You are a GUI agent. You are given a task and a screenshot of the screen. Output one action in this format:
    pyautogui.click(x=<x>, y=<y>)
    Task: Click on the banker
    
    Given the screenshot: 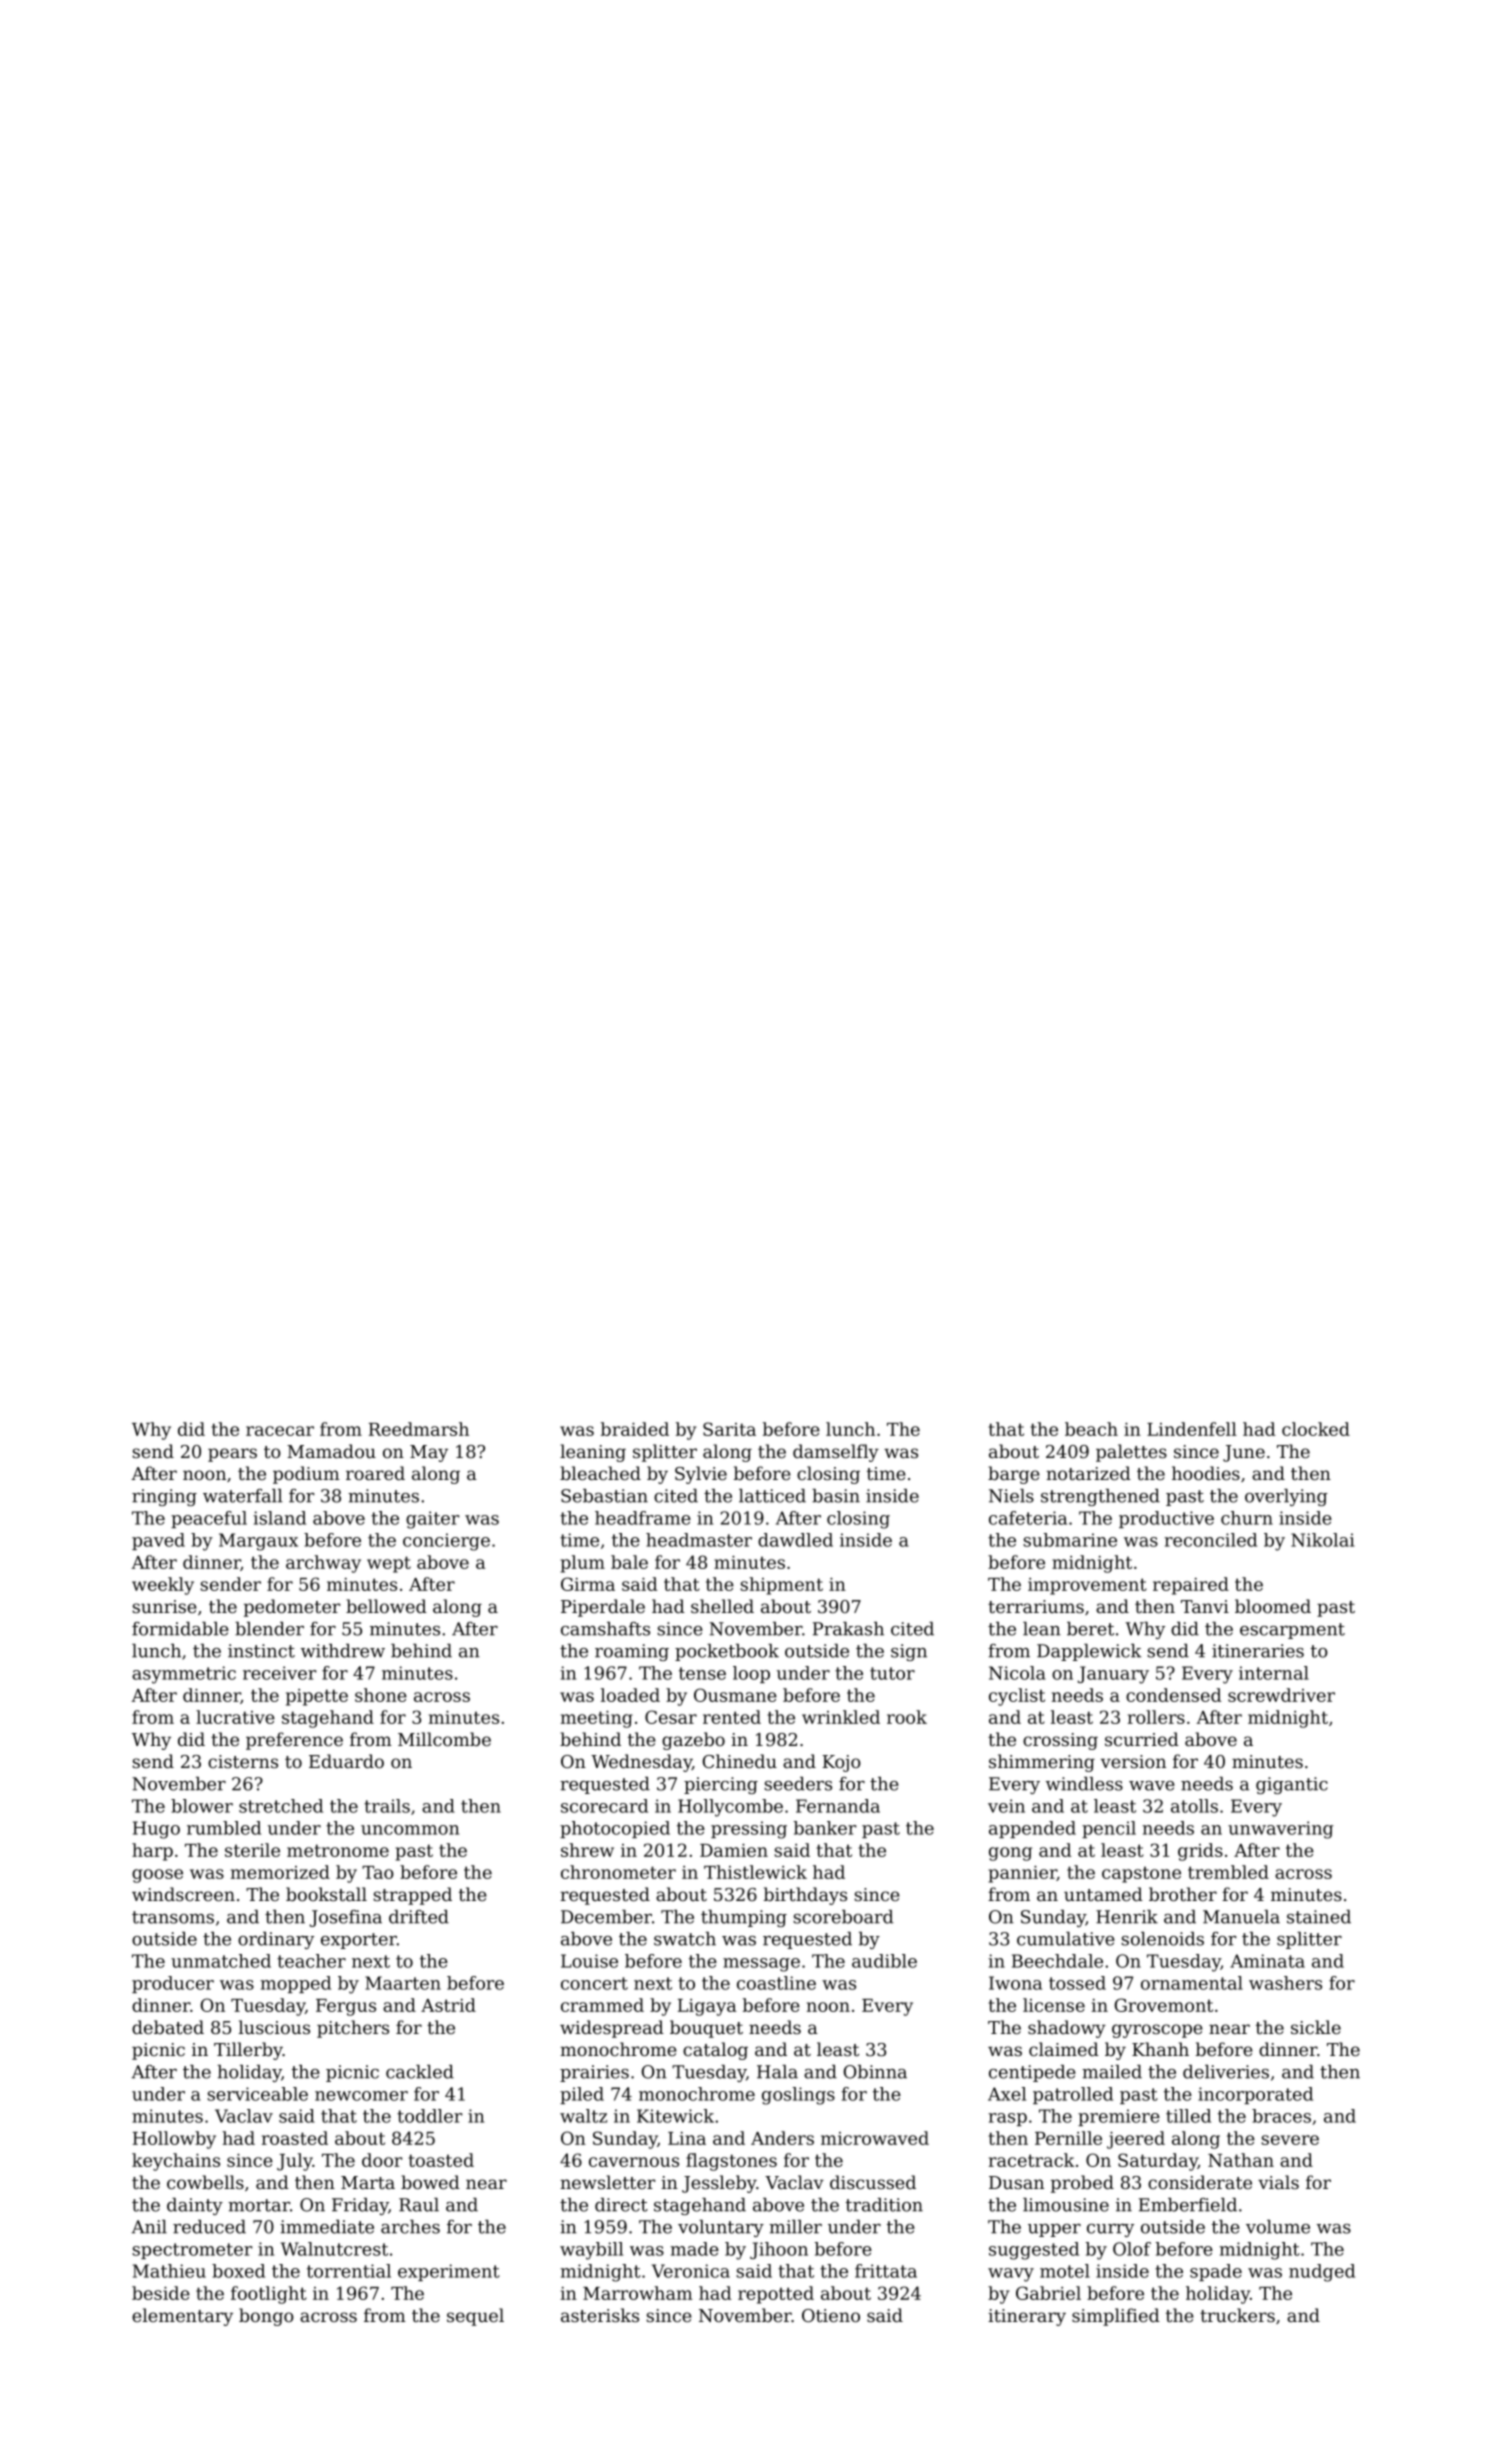 What is the action you would take?
    pyautogui.click(x=825, y=1828)
